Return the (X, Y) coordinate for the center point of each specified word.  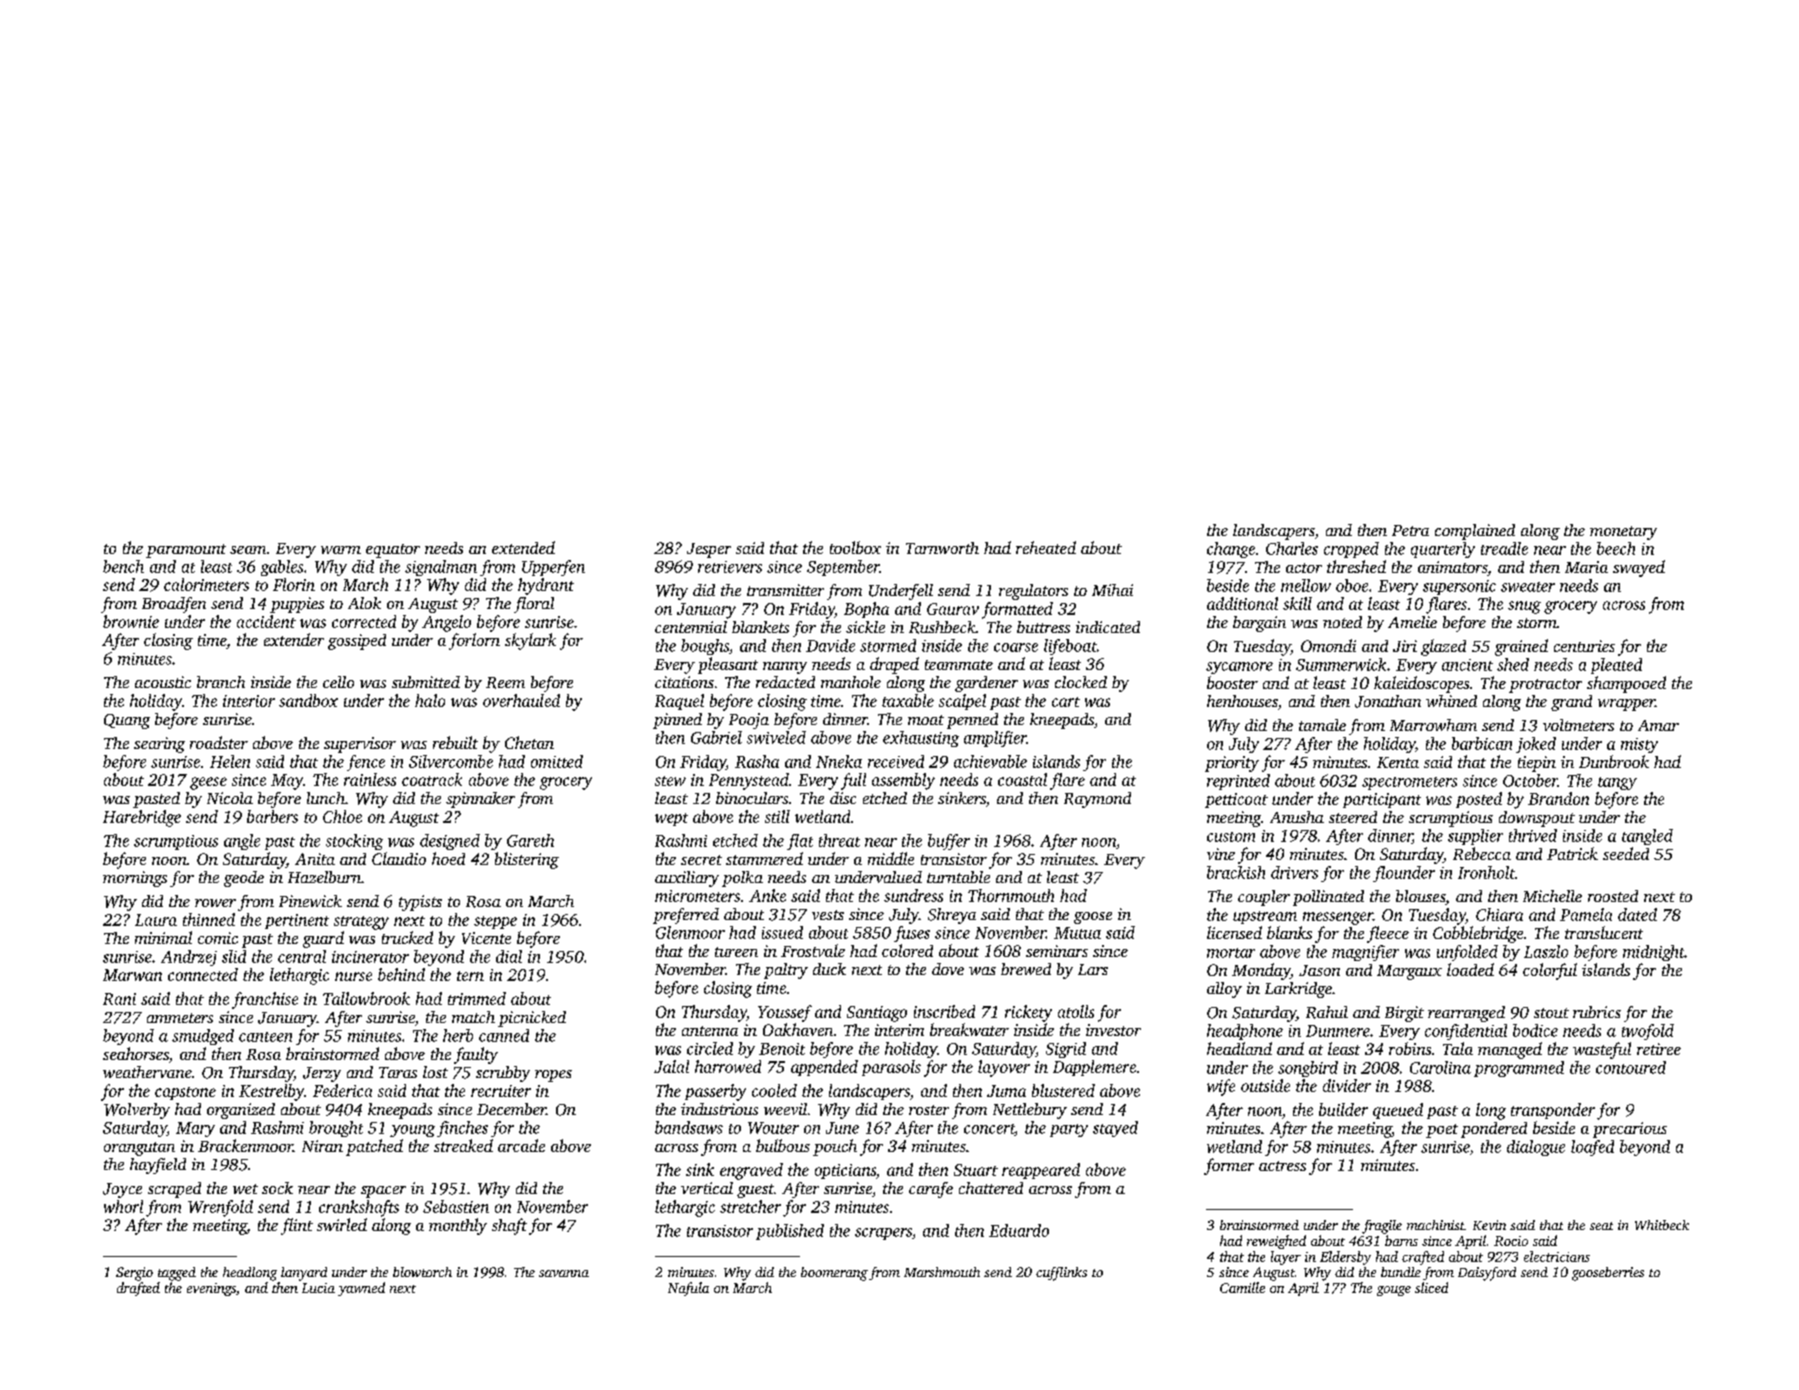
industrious (719, 1109)
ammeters (180, 1018)
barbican (1482, 743)
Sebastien (456, 1206)
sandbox (308, 700)
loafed (1592, 1148)
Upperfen (553, 568)
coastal (1022, 779)
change (1231, 550)
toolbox (855, 547)
